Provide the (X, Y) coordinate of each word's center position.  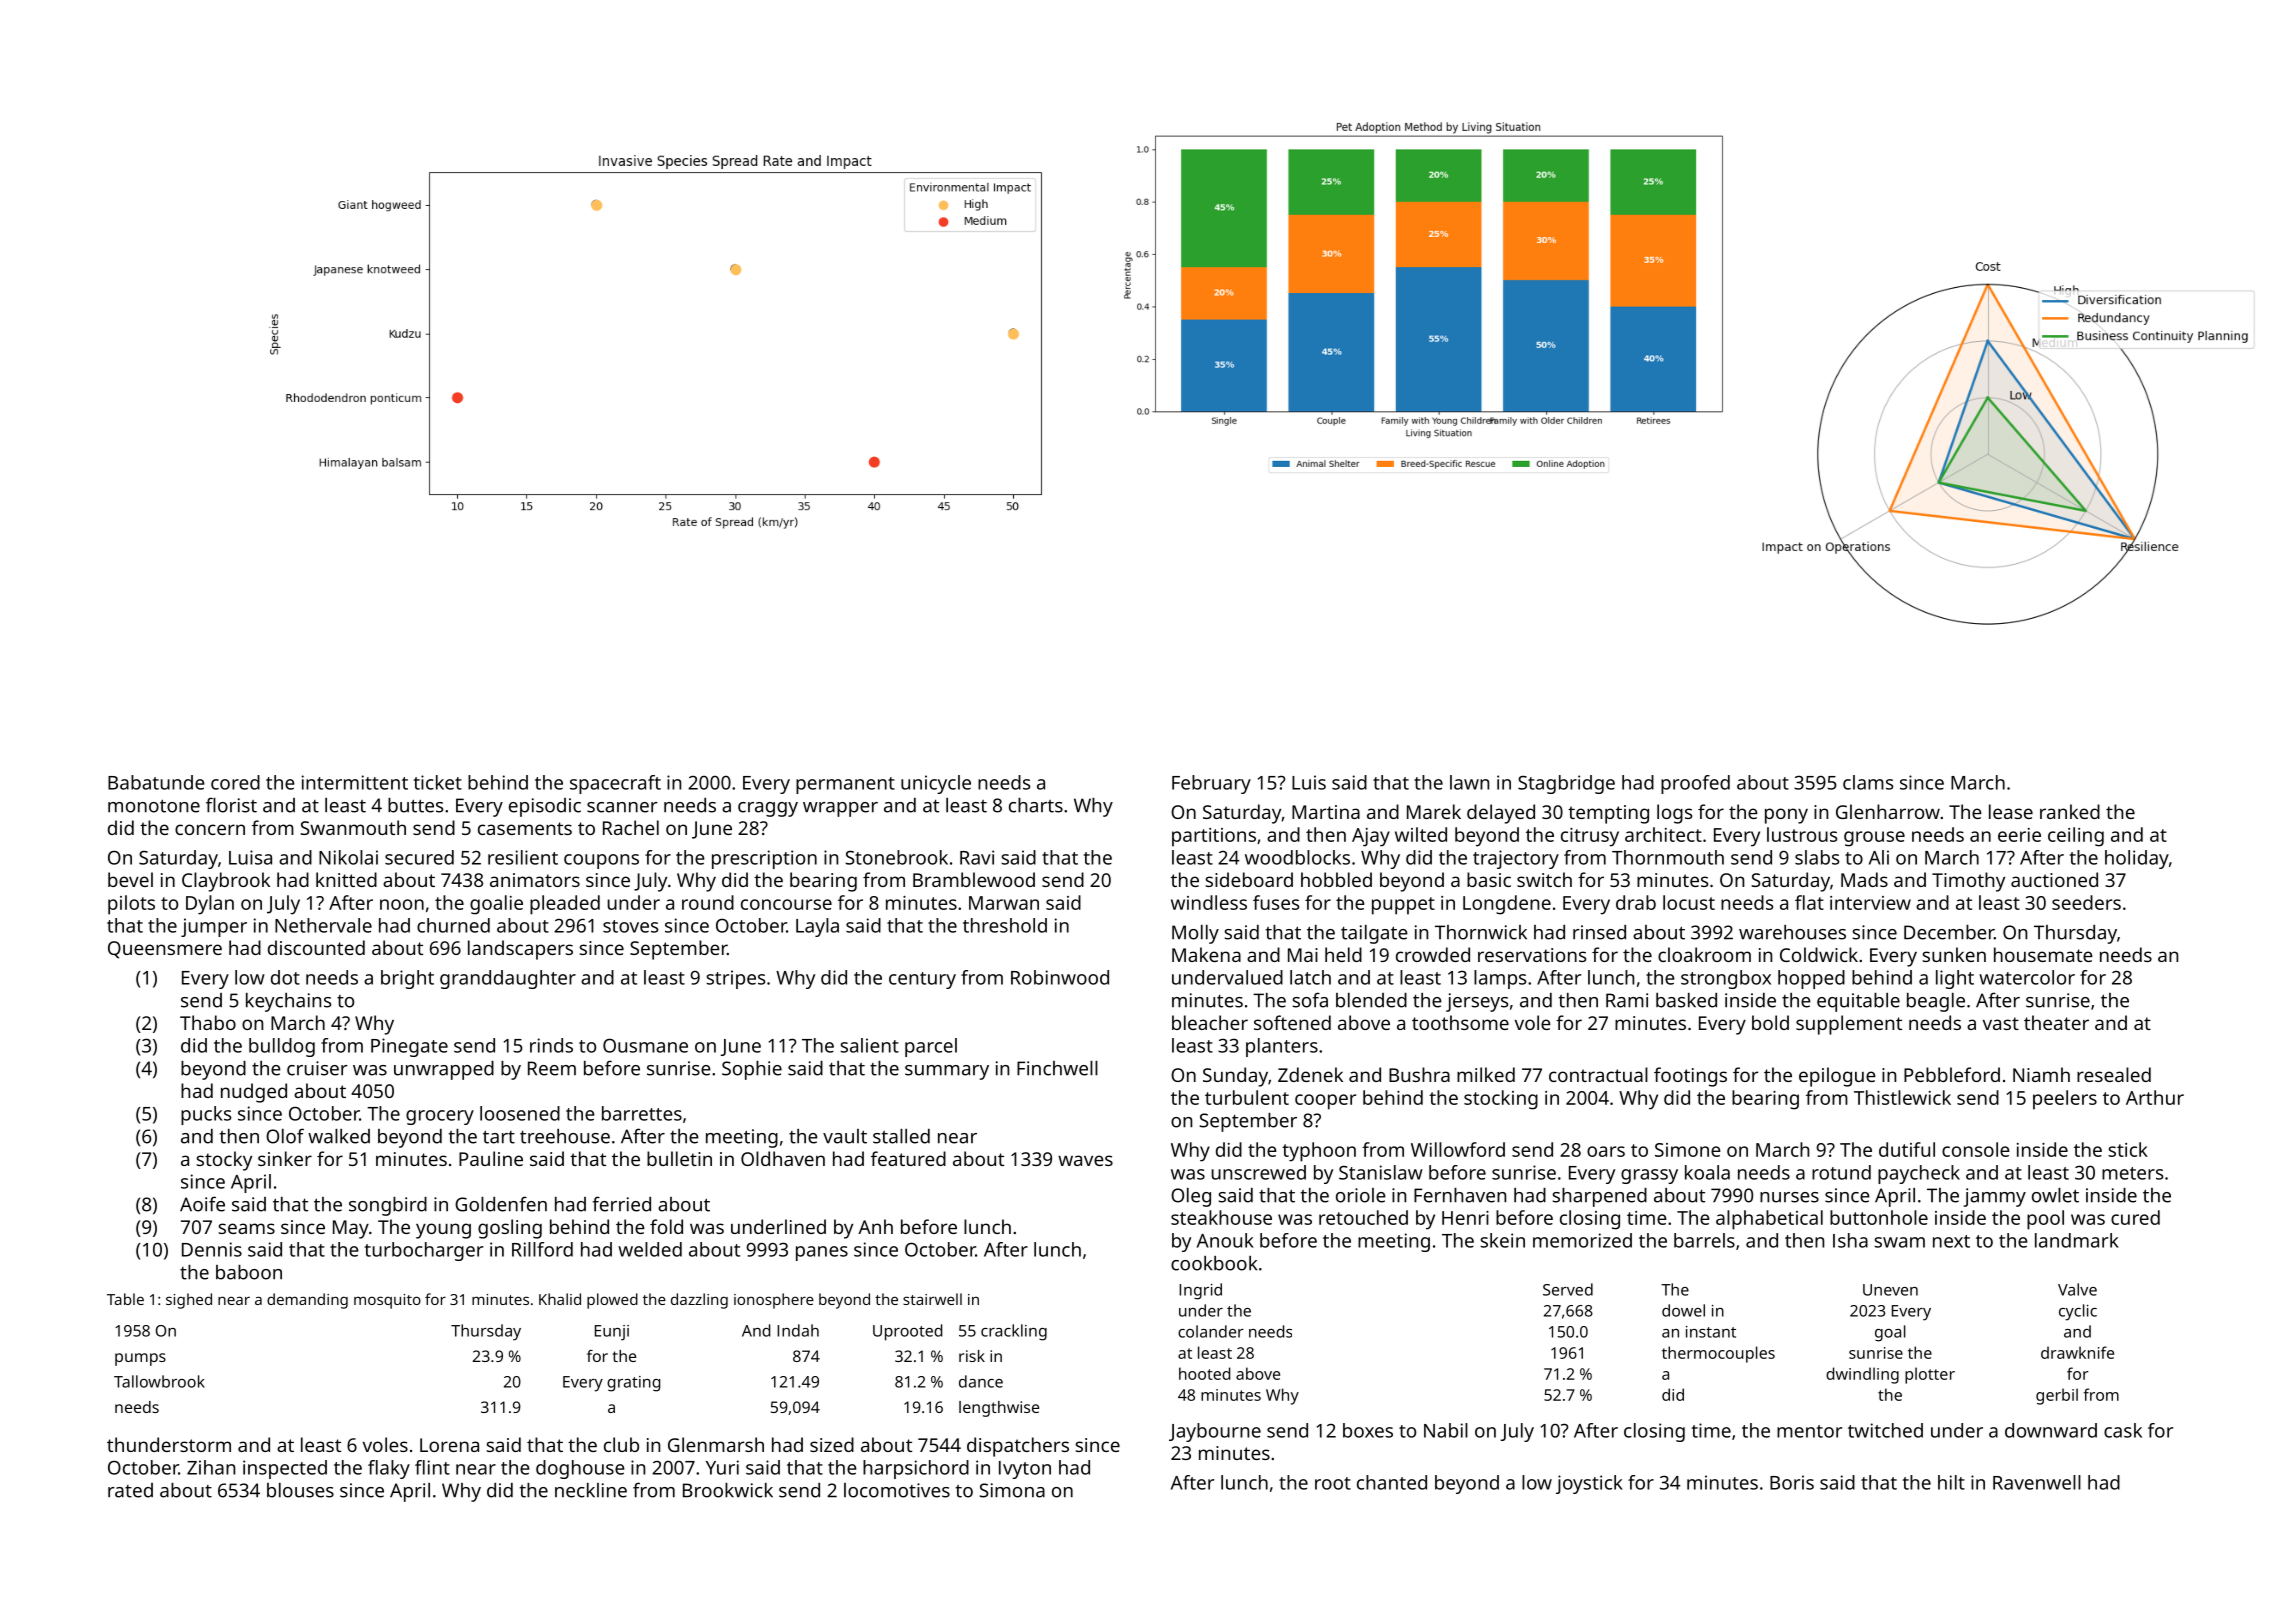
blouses (300, 1490)
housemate (2043, 954)
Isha (1850, 1240)
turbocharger (423, 1251)
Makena (1206, 954)
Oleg (1191, 1197)
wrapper (840, 809)
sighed (189, 1301)
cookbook (1214, 1263)
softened (1292, 1022)
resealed (2114, 1074)
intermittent (355, 782)
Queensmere (165, 949)
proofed (1695, 784)
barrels (1704, 1240)
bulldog (282, 1047)
